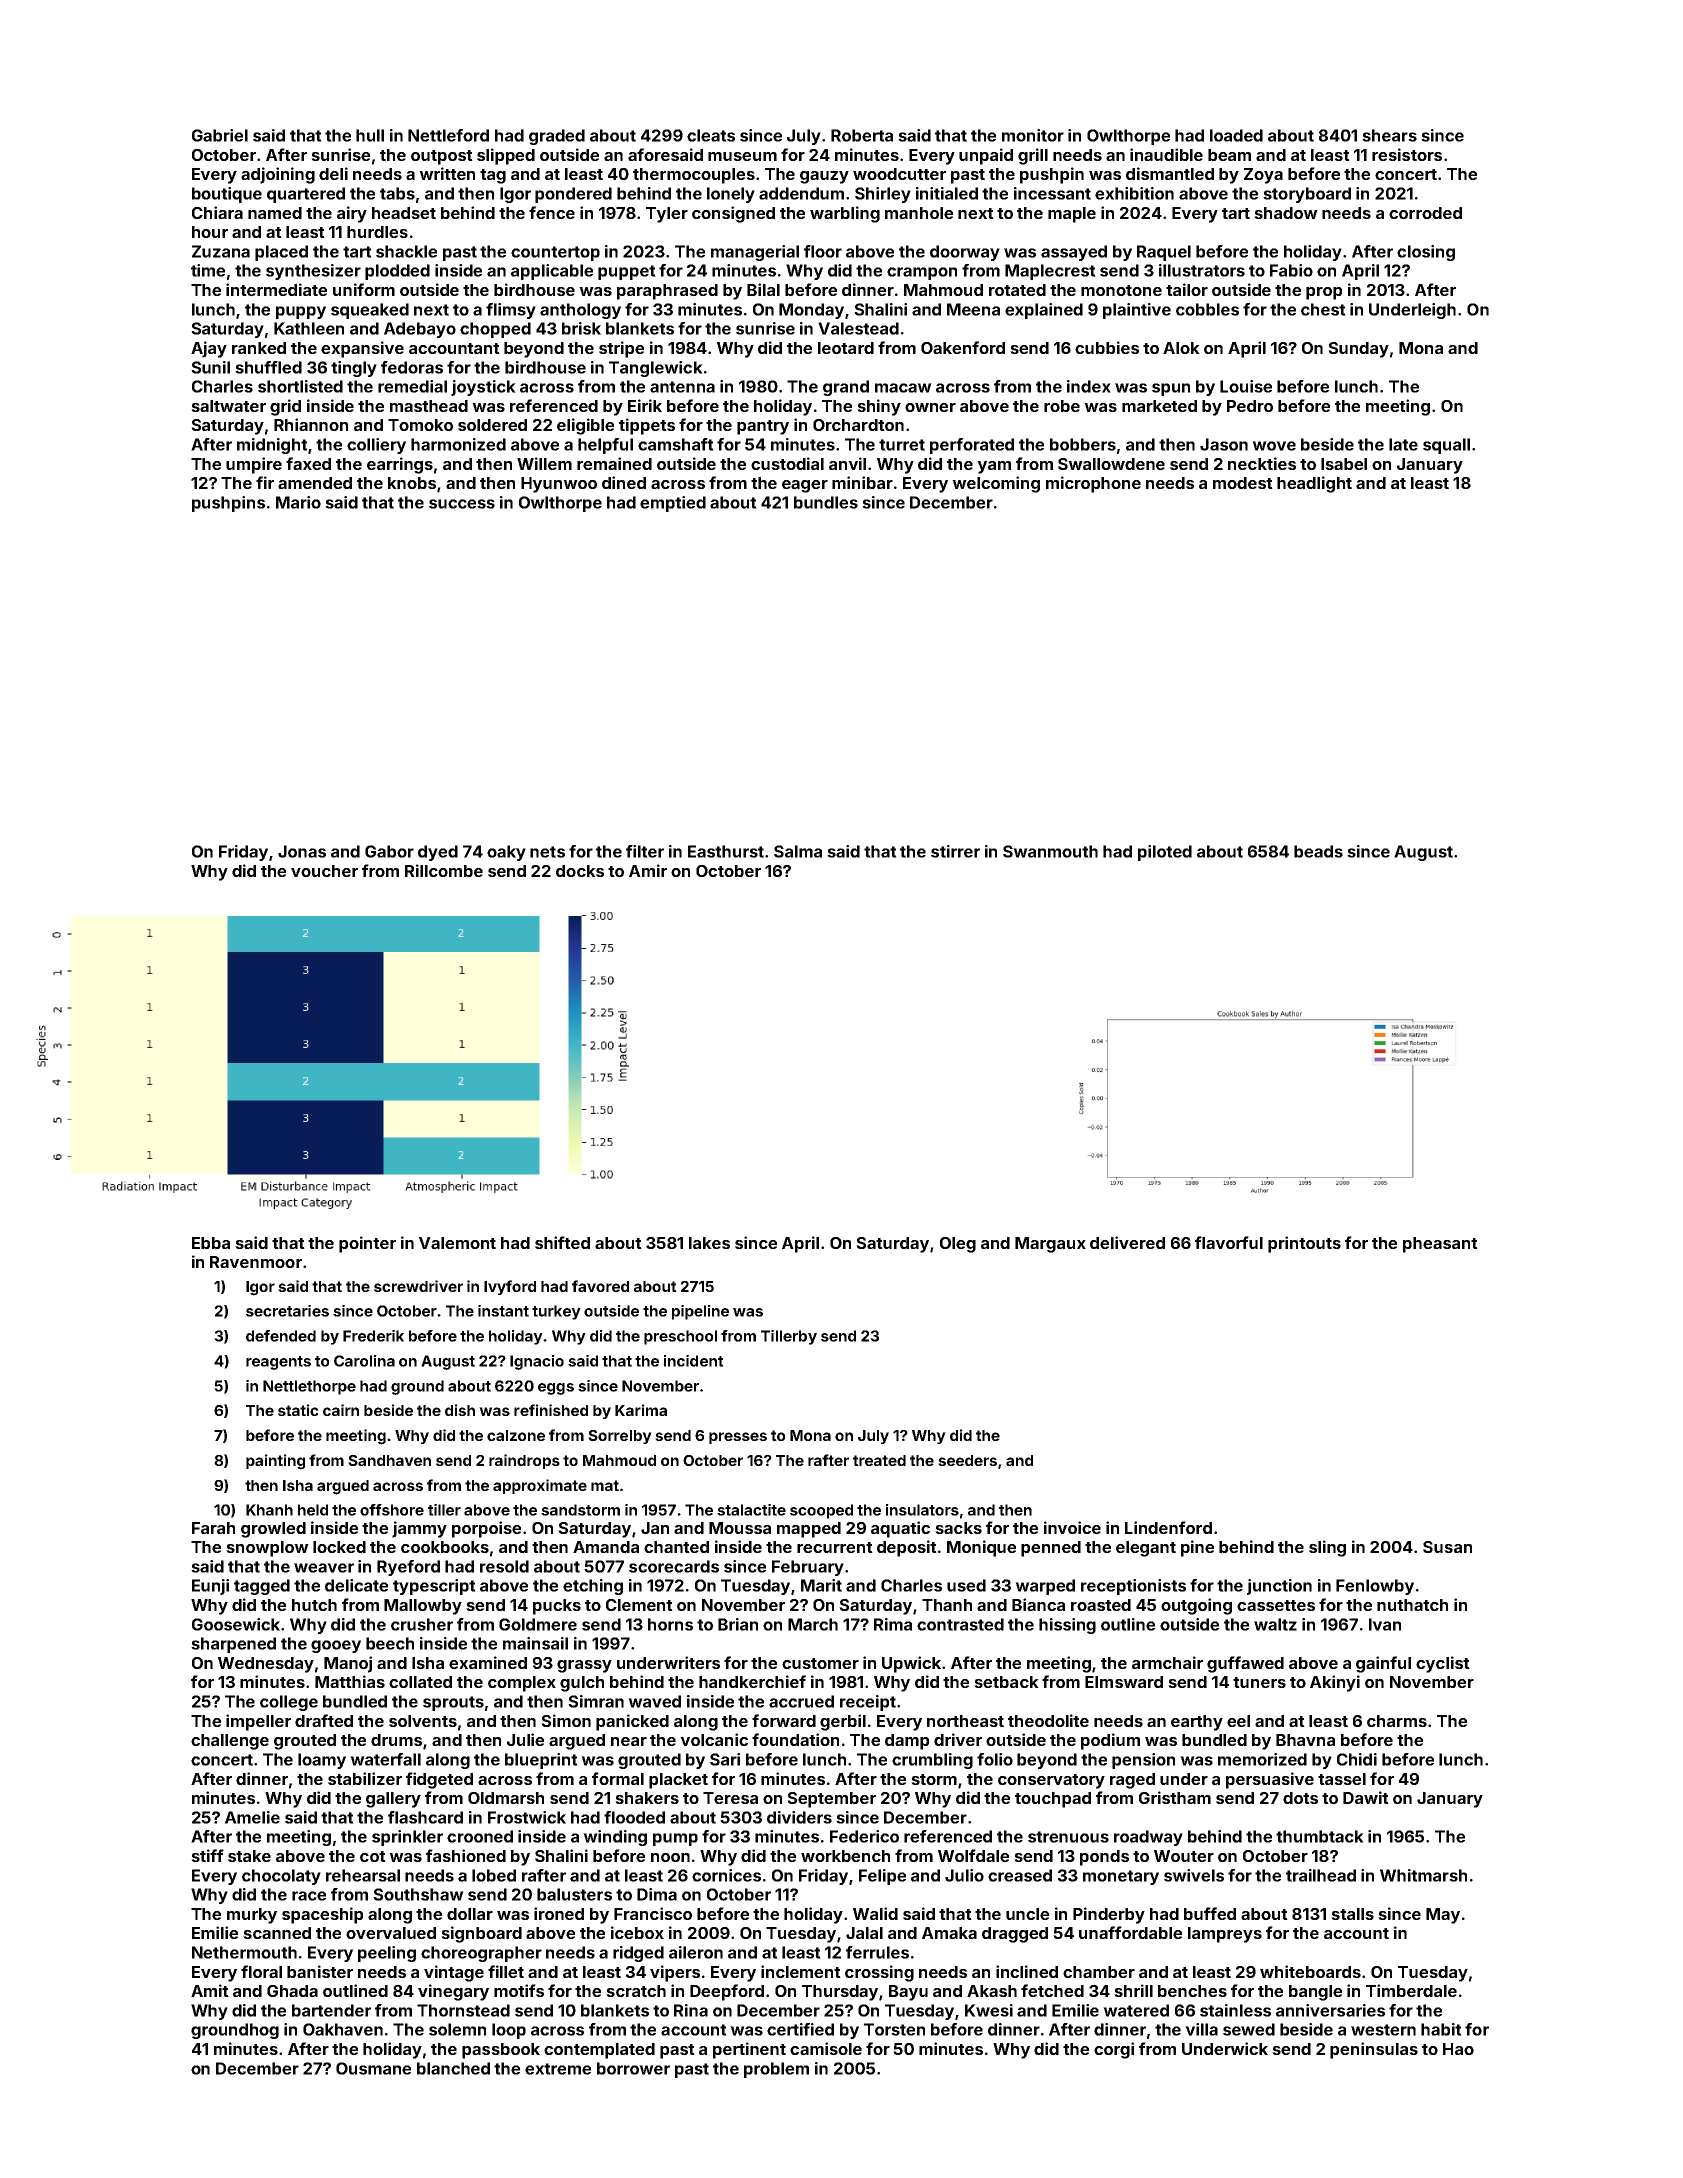 Image resolution: width=1683 pixels, height=2178 pixels. What do you see at coordinates (277, 1933) in the document?
I see `scanned` at bounding box center [277, 1933].
